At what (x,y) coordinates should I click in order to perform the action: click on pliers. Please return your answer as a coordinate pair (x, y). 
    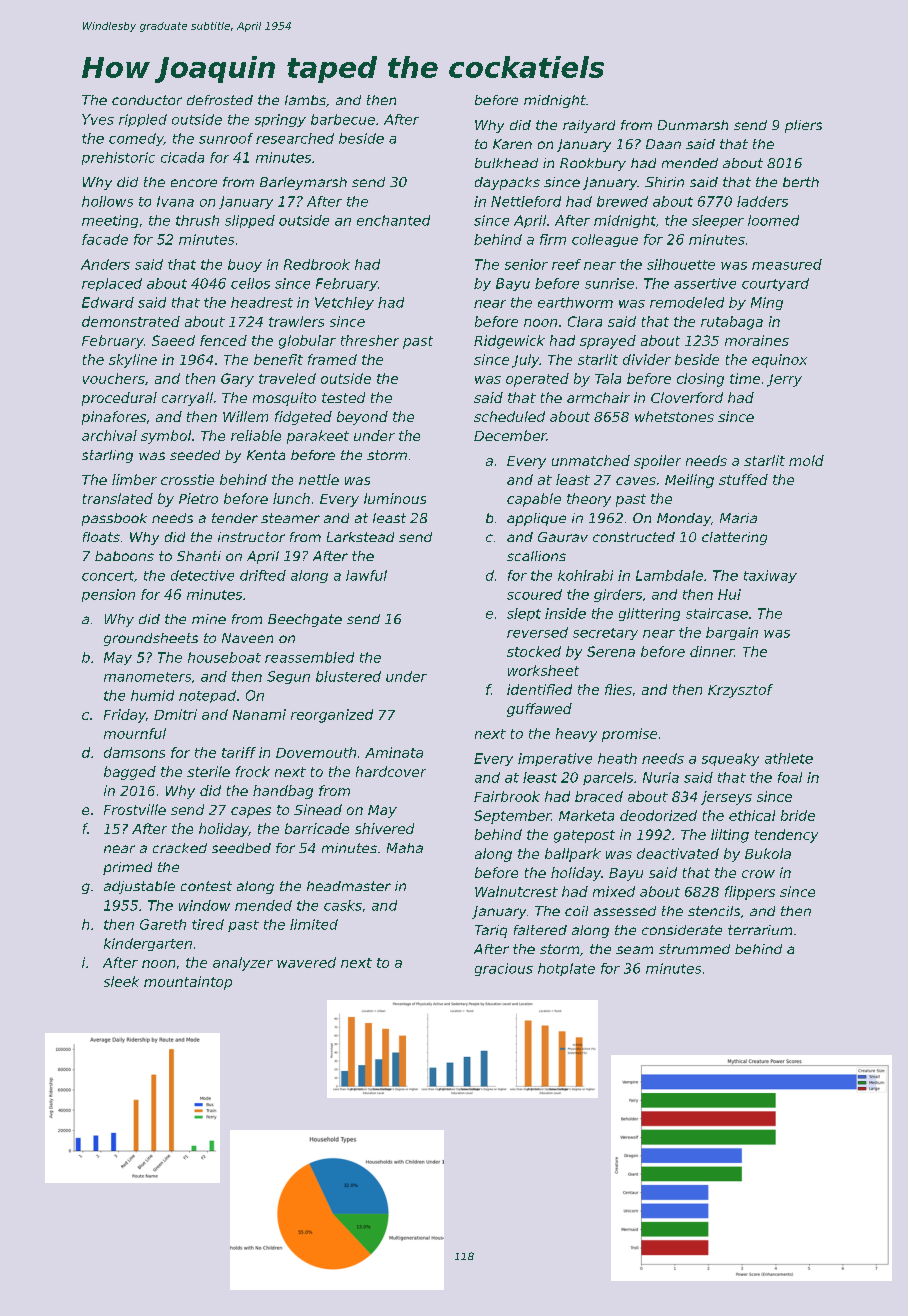
    Looking at the image, I should click on (803, 126).
